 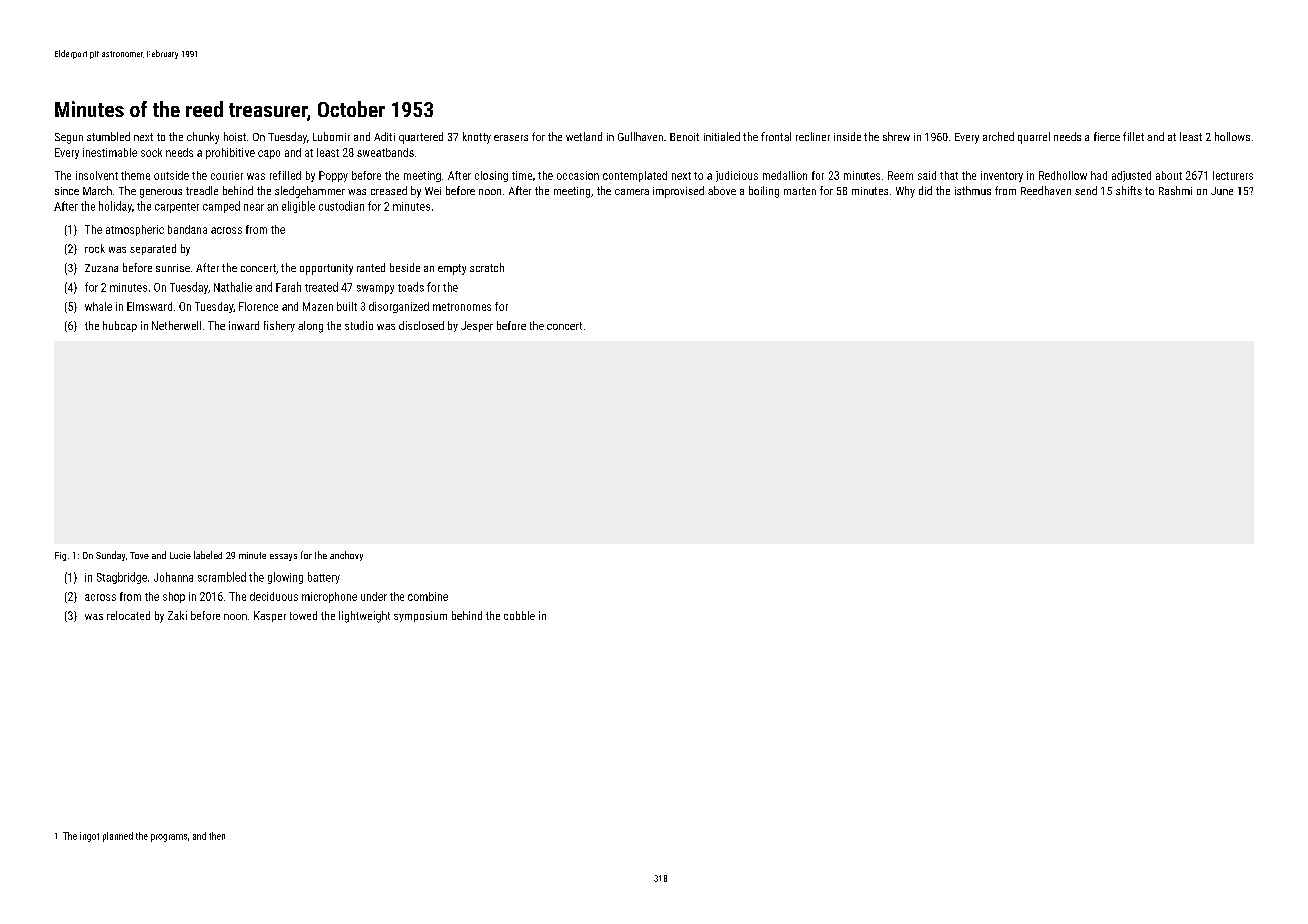 I want to click on disclosed, so click(x=421, y=325).
